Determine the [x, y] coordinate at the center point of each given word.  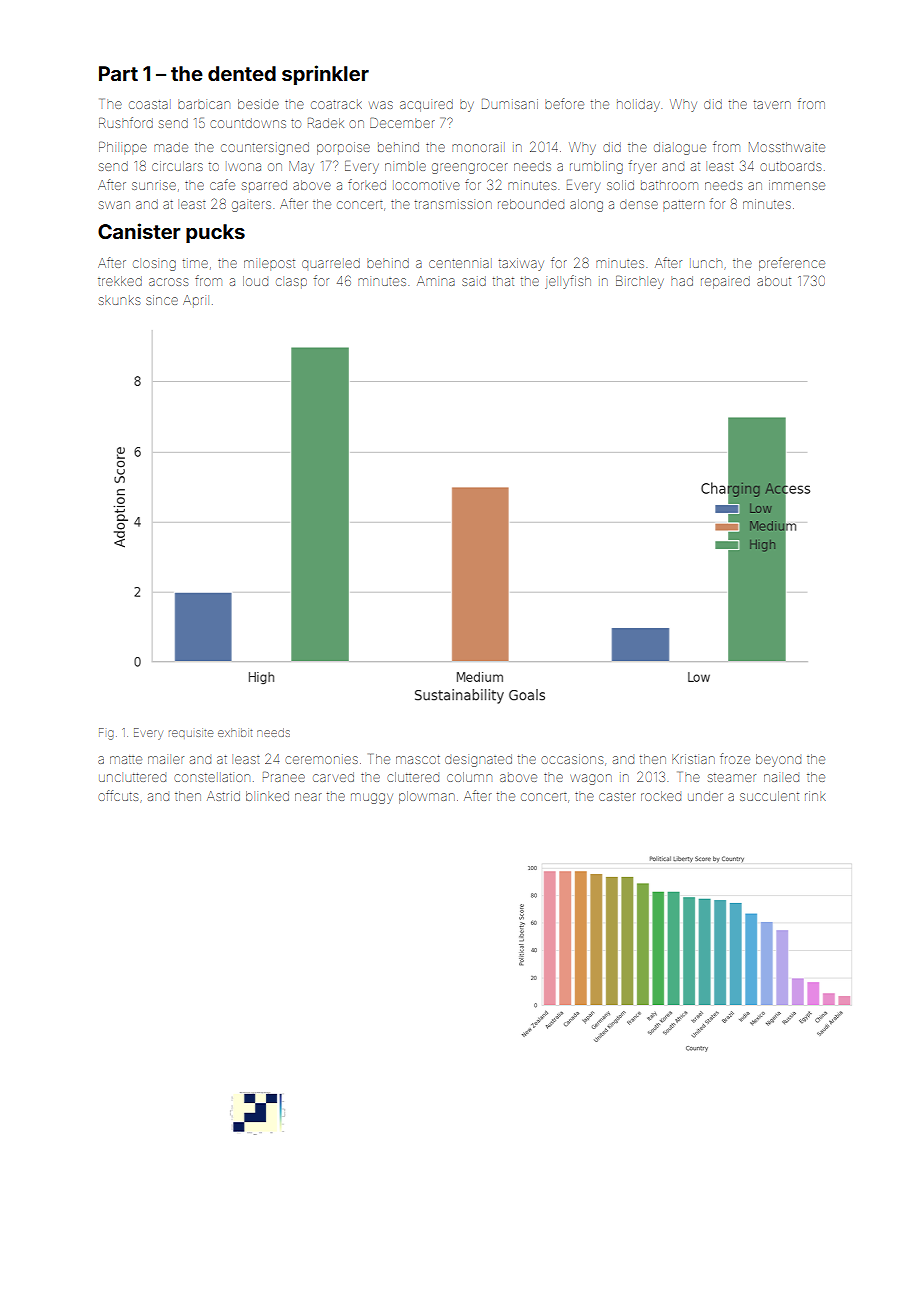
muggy [372, 798]
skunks [119, 301]
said [474, 281]
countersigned [265, 148]
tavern [772, 104]
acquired [426, 105]
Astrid [223, 796]
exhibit [235, 733]
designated [478, 760]
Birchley [640, 282]
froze [735, 758]
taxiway [521, 264]
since [162, 300]
